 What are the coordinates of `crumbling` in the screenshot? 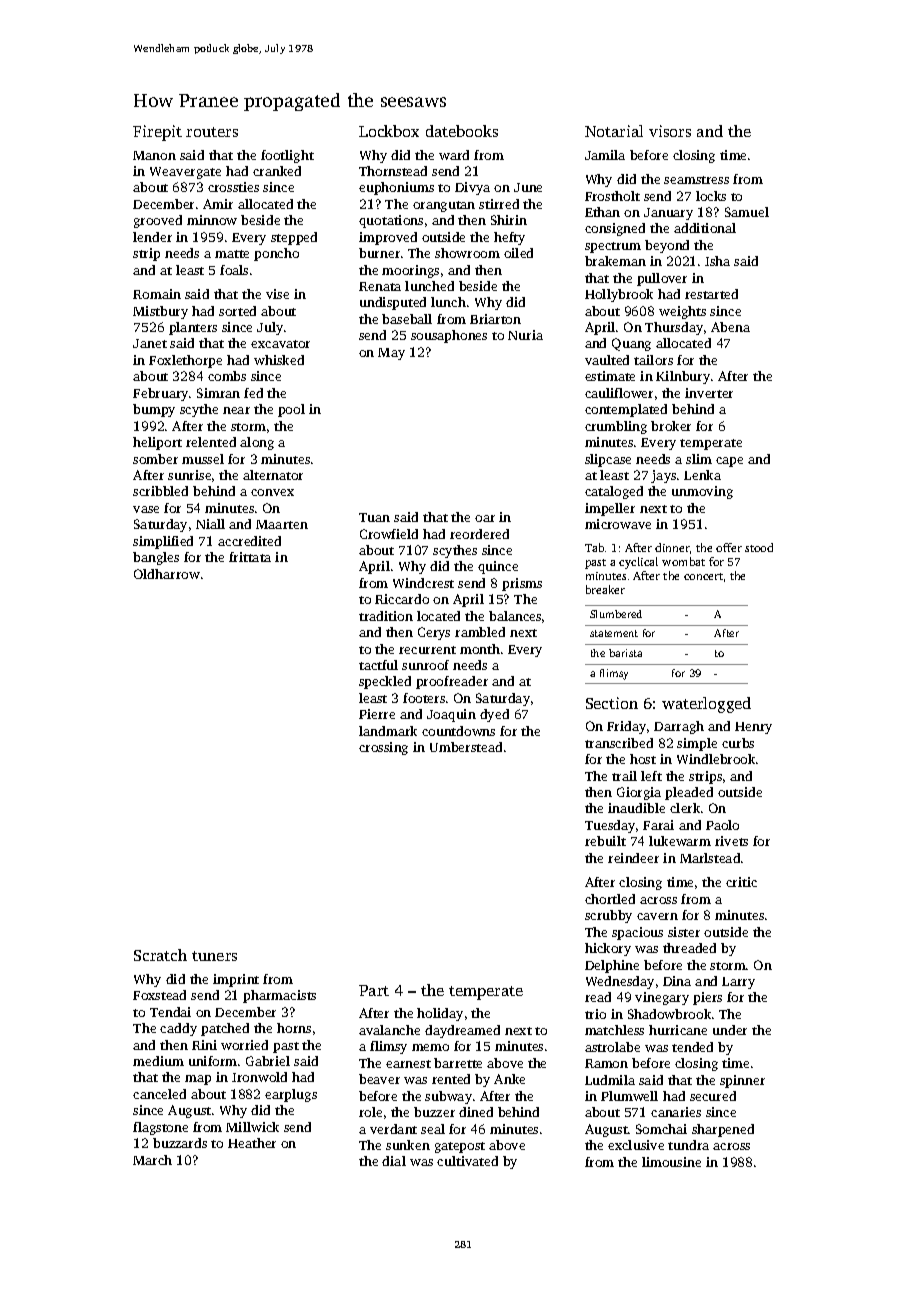 It's located at (616, 427).
